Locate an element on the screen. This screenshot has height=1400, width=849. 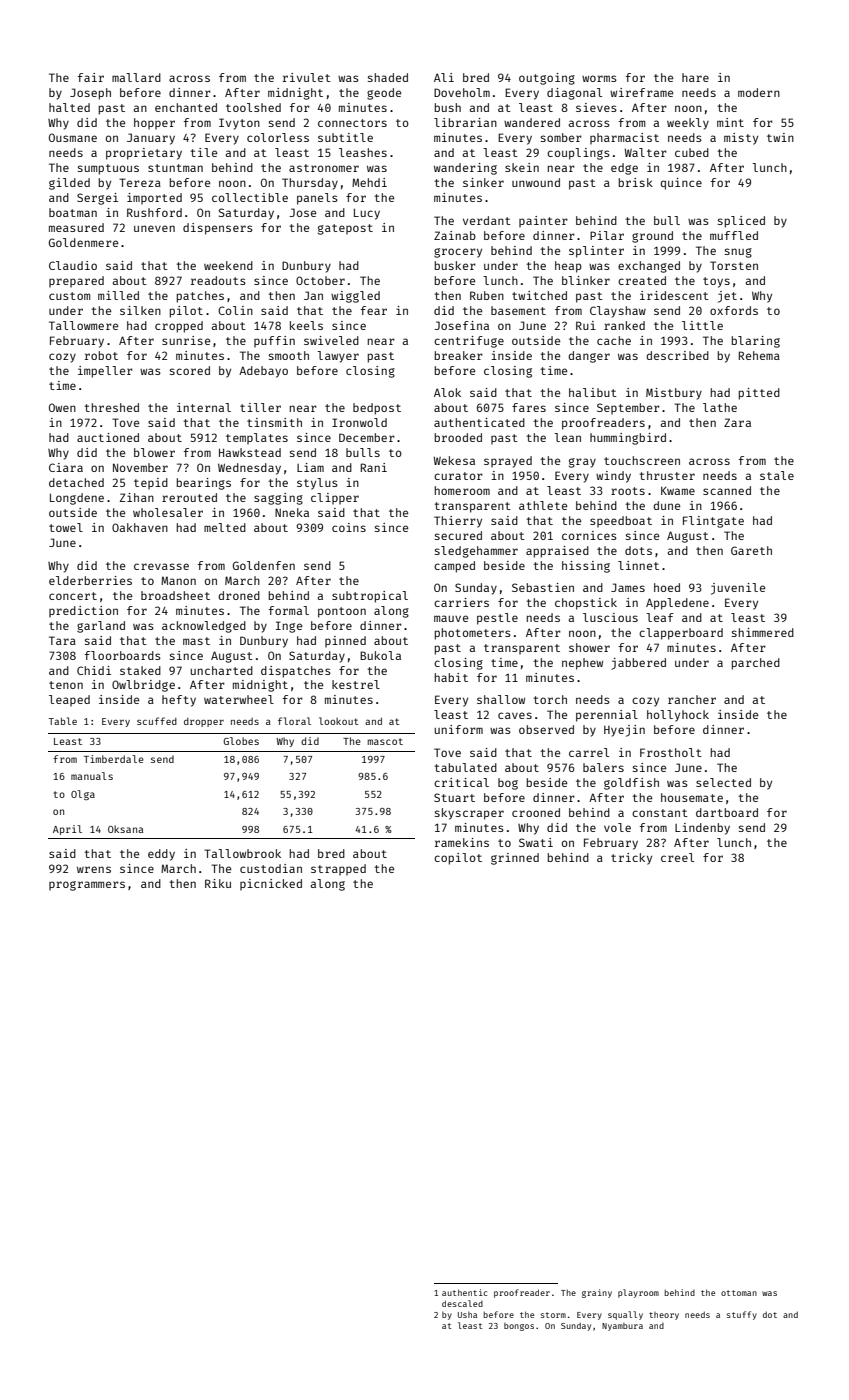
tricky is located at coordinates (631, 859).
